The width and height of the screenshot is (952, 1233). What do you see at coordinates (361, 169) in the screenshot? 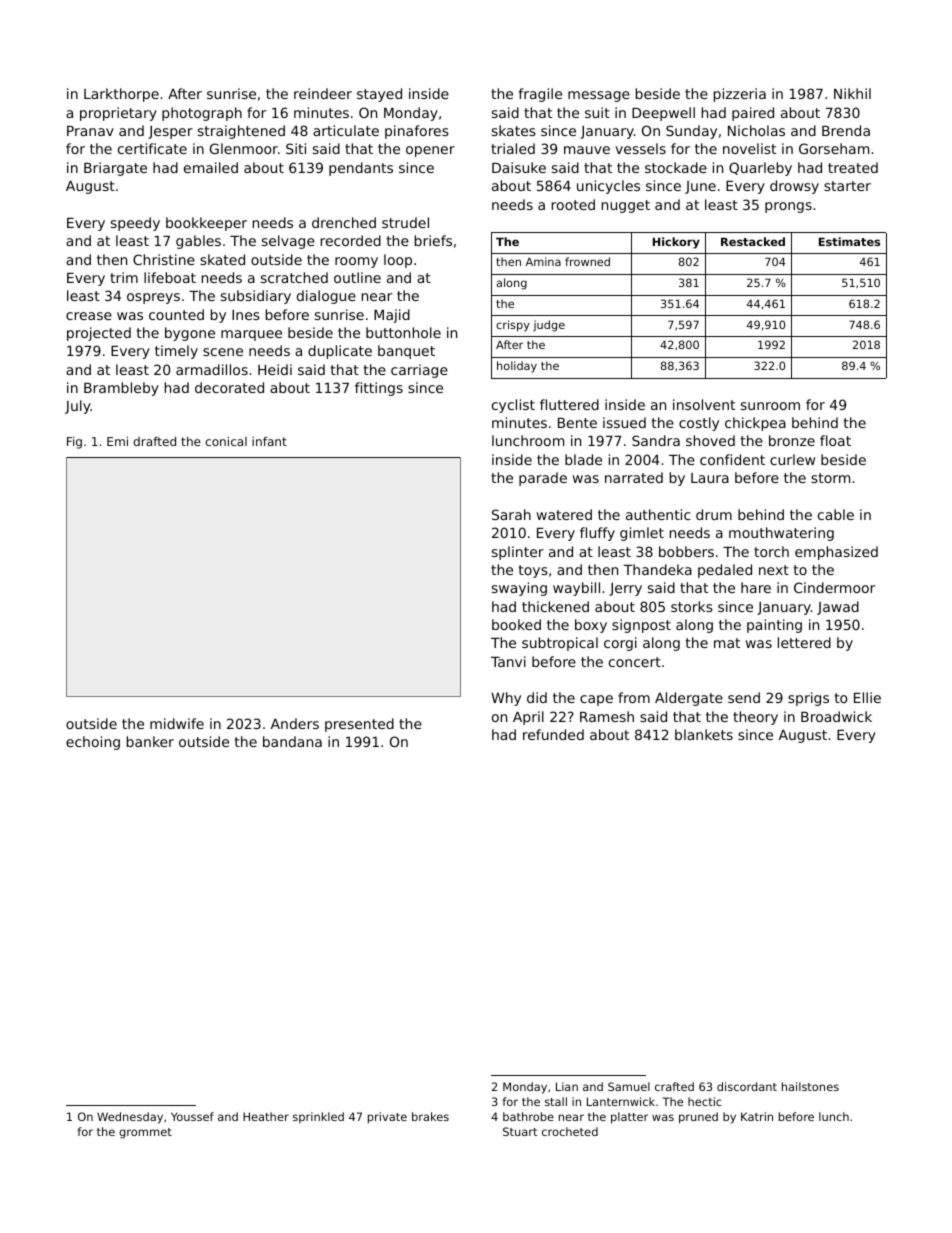
I see `pendants` at bounding box center [361, 169].
